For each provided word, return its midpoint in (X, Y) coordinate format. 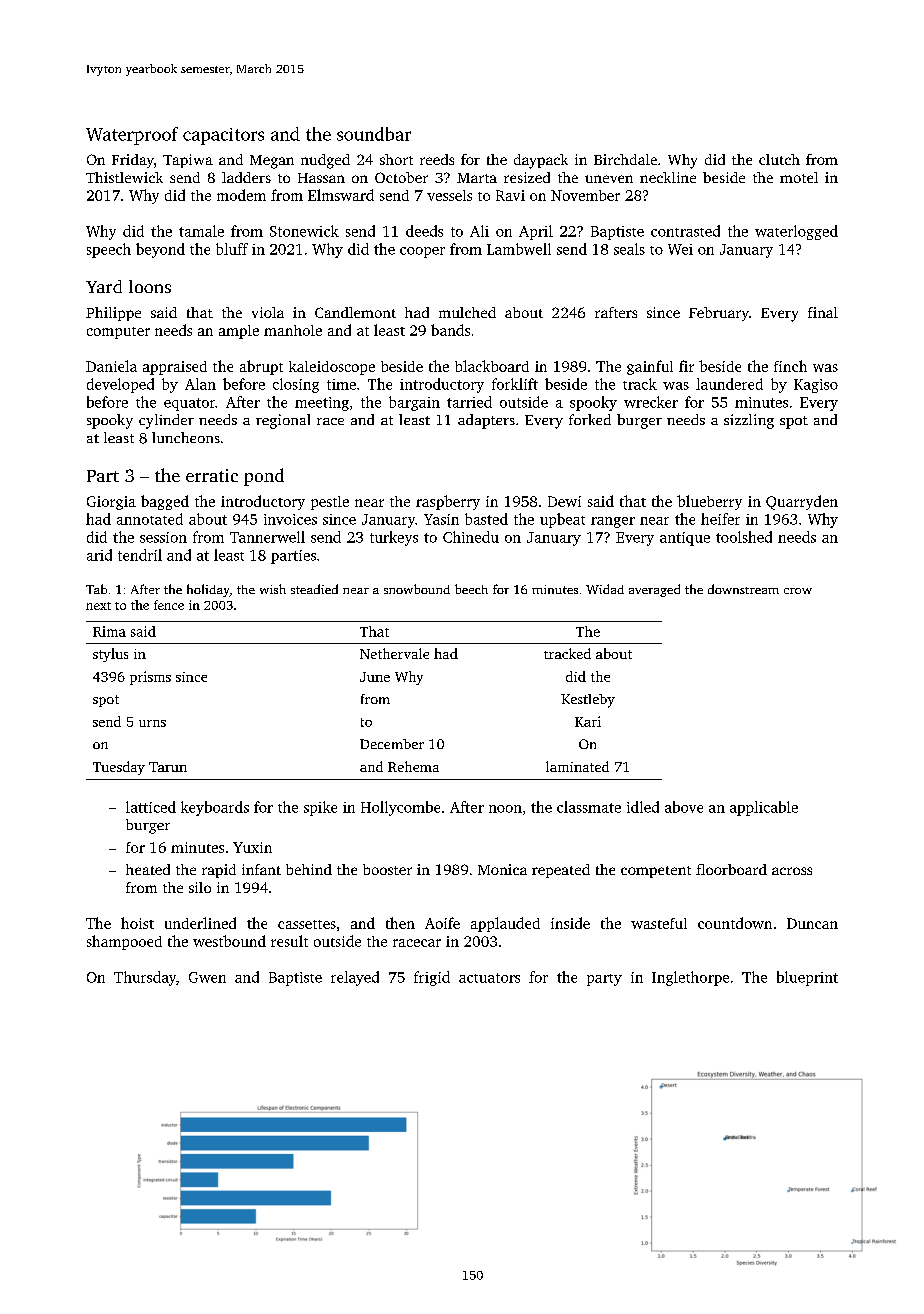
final (823, 312)
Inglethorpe (690, 978)
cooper (422, 252)
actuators (489, 978)
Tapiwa (188, 161)
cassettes (307, 924)
